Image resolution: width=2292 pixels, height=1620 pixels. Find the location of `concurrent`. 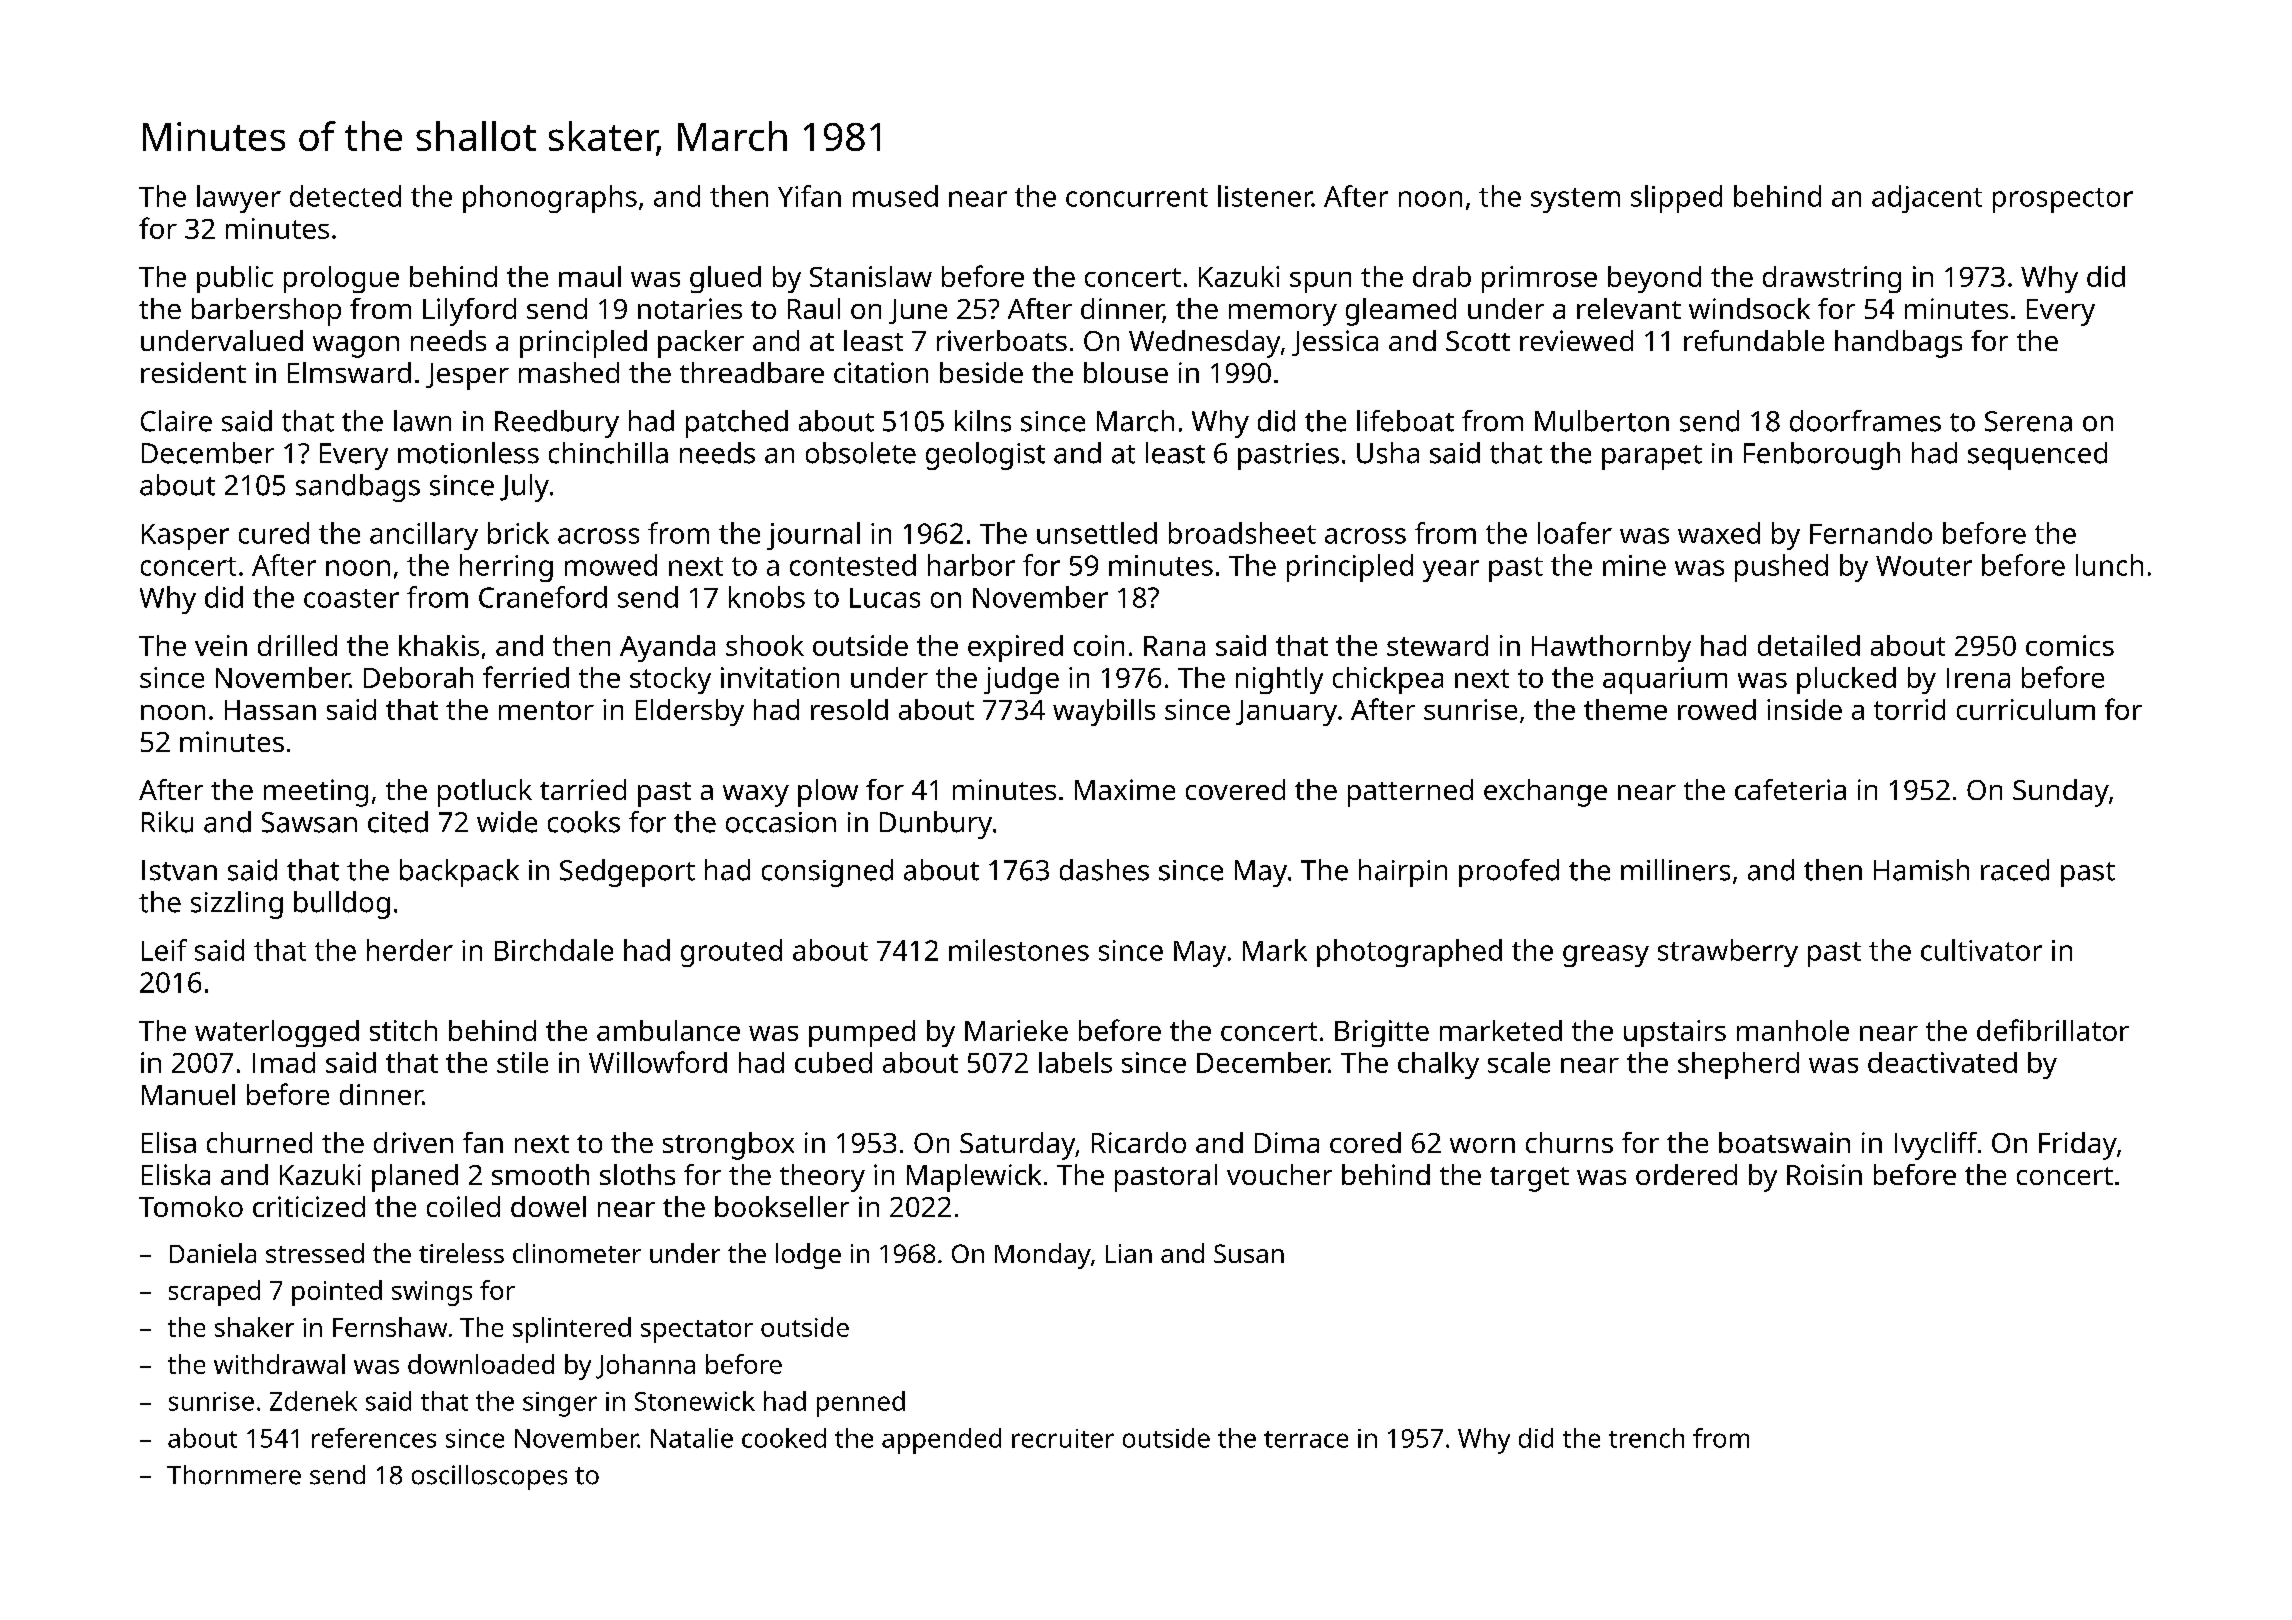

concurrent is located at coordinates (1137, 197).
